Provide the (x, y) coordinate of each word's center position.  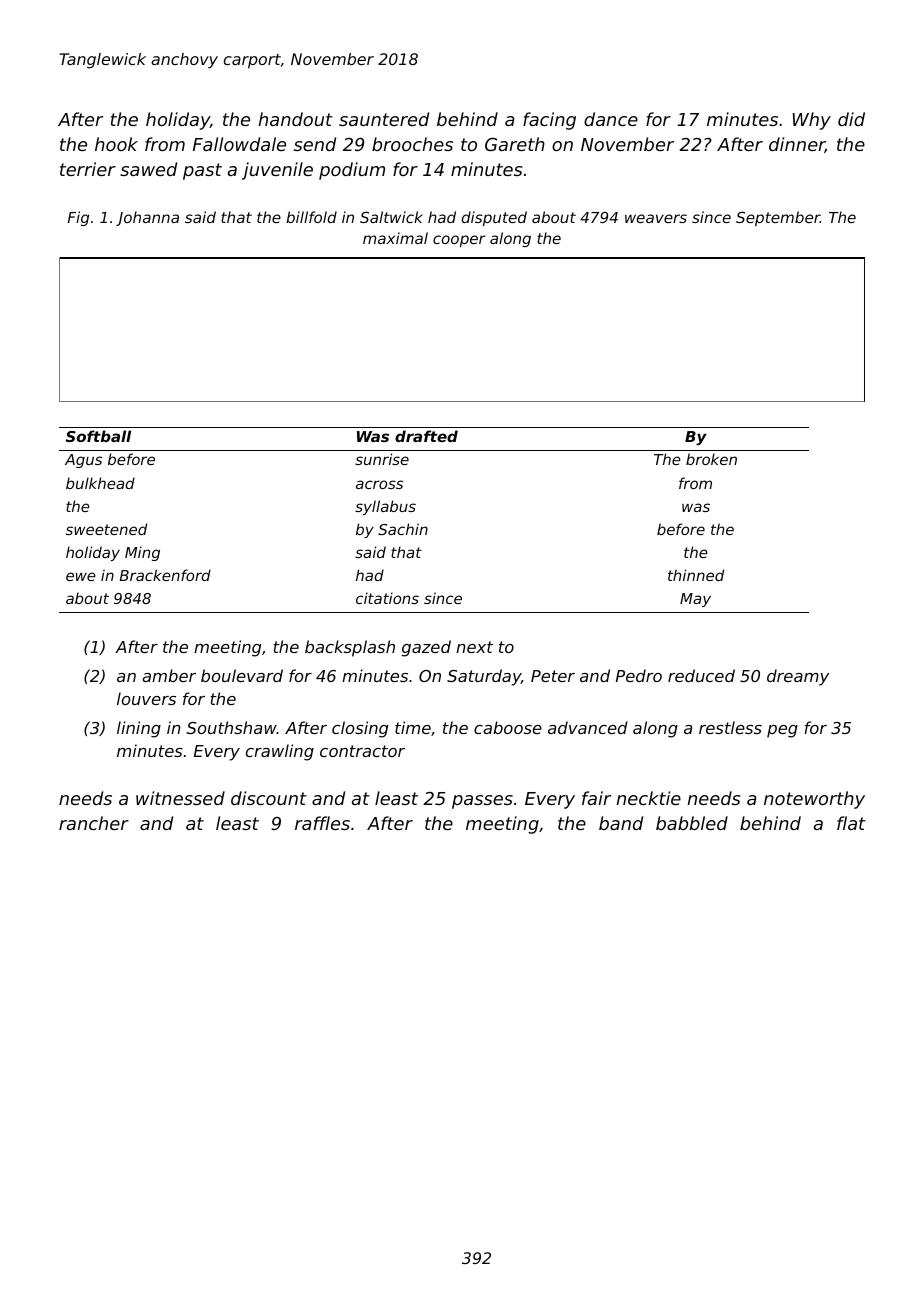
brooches (412, 144)
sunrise (382, 459)
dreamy (798, 677)
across (379, 484)
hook (116, 144)
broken (711, 459)
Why (811, 121)
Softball (98, 436)
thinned (696, 575)
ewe (81, 576)
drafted (426, 436)
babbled (692, 823)
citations (387, 598)
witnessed (180, 798)
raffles (322, 823)
